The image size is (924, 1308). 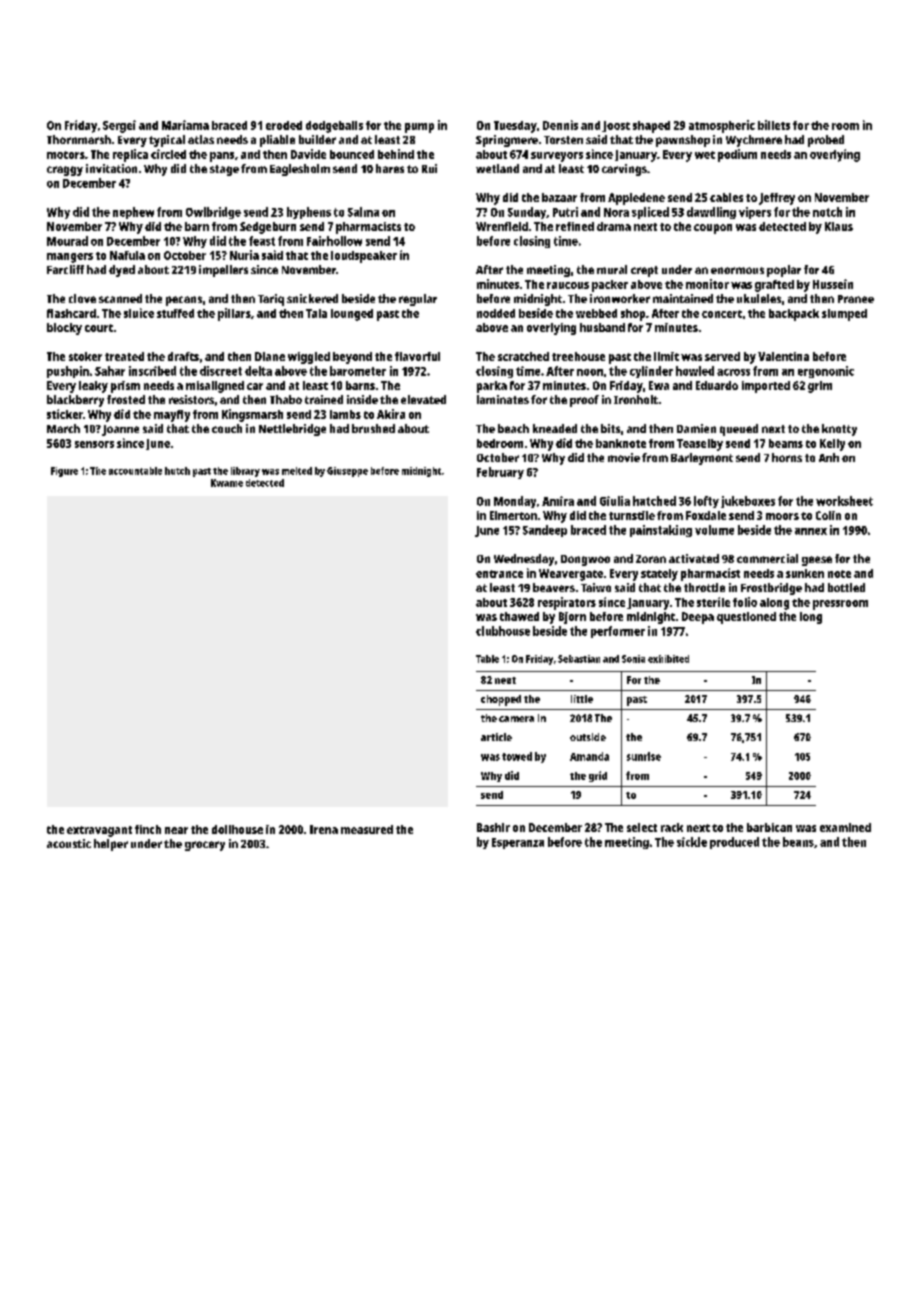 What do you see at coordinates (277, 141) in the image?
I see `pliable` at bounding box center [277, 141].
